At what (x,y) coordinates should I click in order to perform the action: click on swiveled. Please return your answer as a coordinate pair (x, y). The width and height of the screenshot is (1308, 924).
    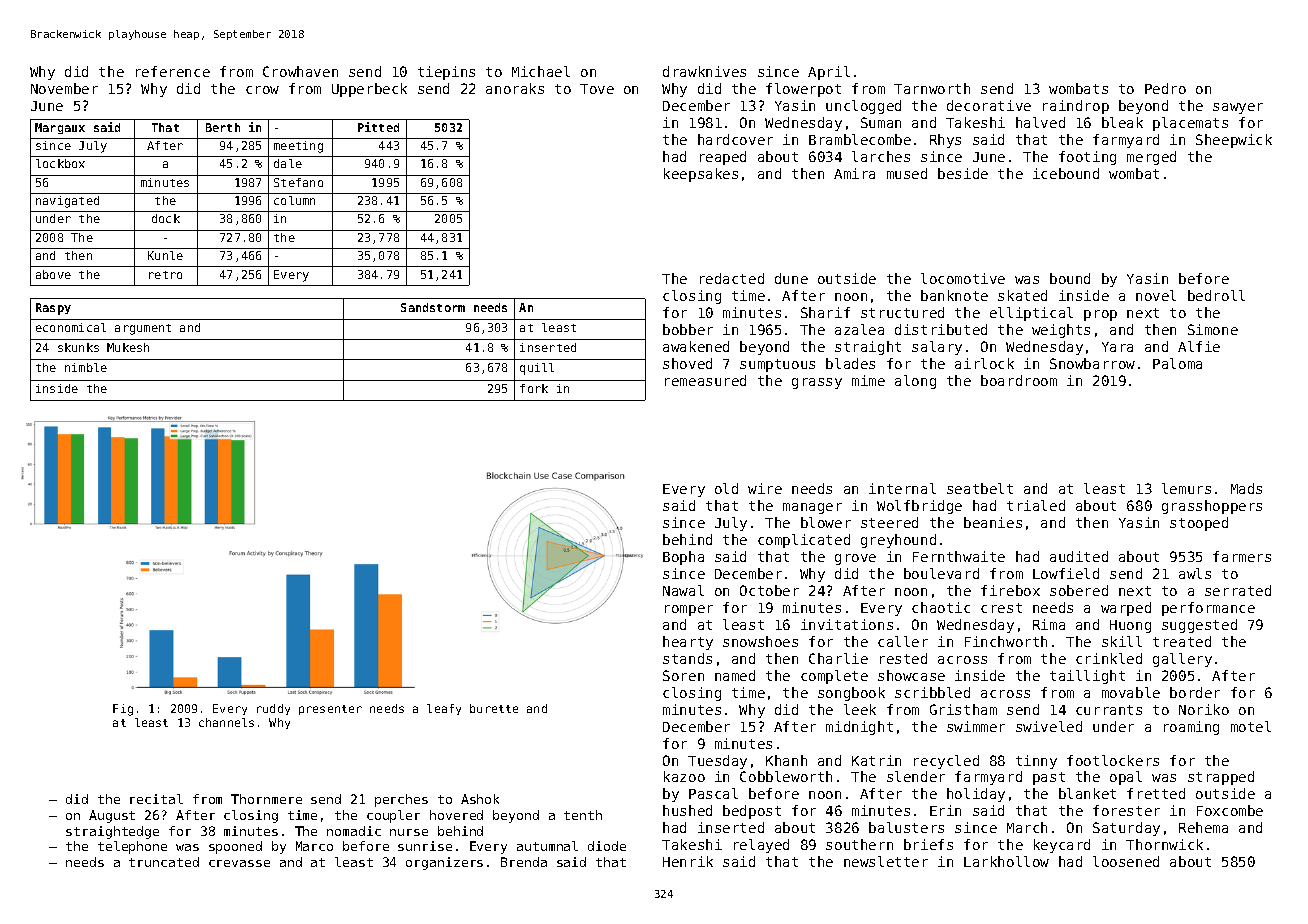
    Looking at the image, I should click on (1049, 726).
